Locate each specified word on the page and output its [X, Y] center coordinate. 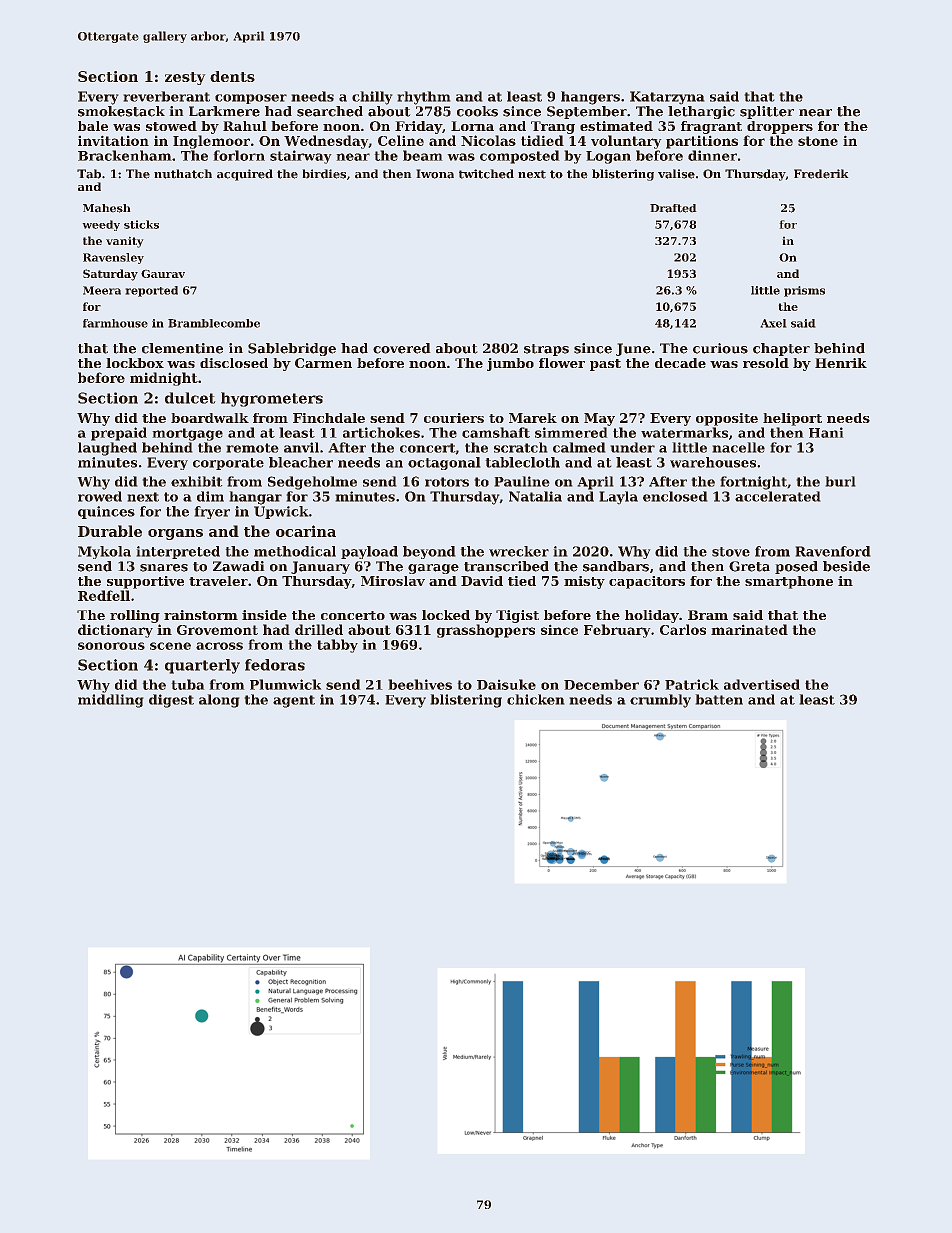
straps [546, 350]
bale [93, 126]
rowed [100, 496]
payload [369, 552]
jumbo [510, 364]
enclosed [675, 496]
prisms [804, 291]
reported [151, 291]
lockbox [135, 363]
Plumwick [286, 684]
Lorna [472, 126]
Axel [773, 323]
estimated [616, 126]
